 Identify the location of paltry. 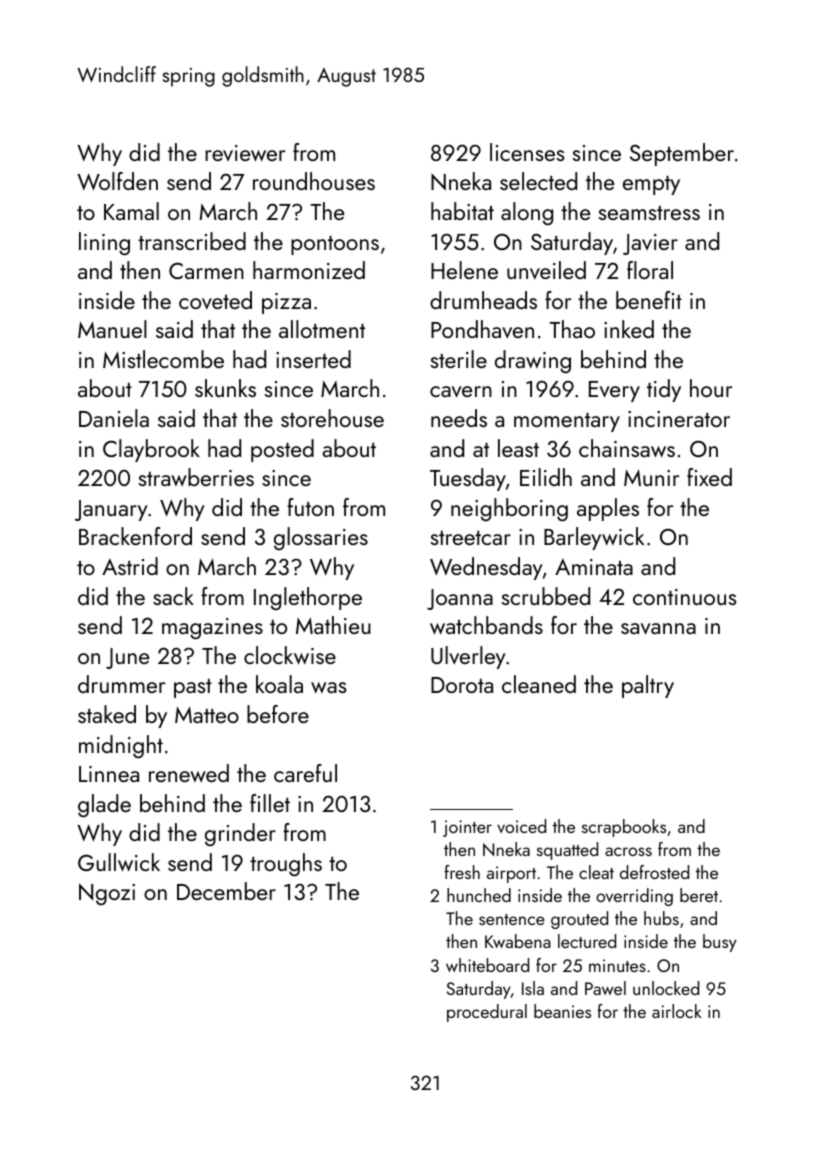
(648, 686).
